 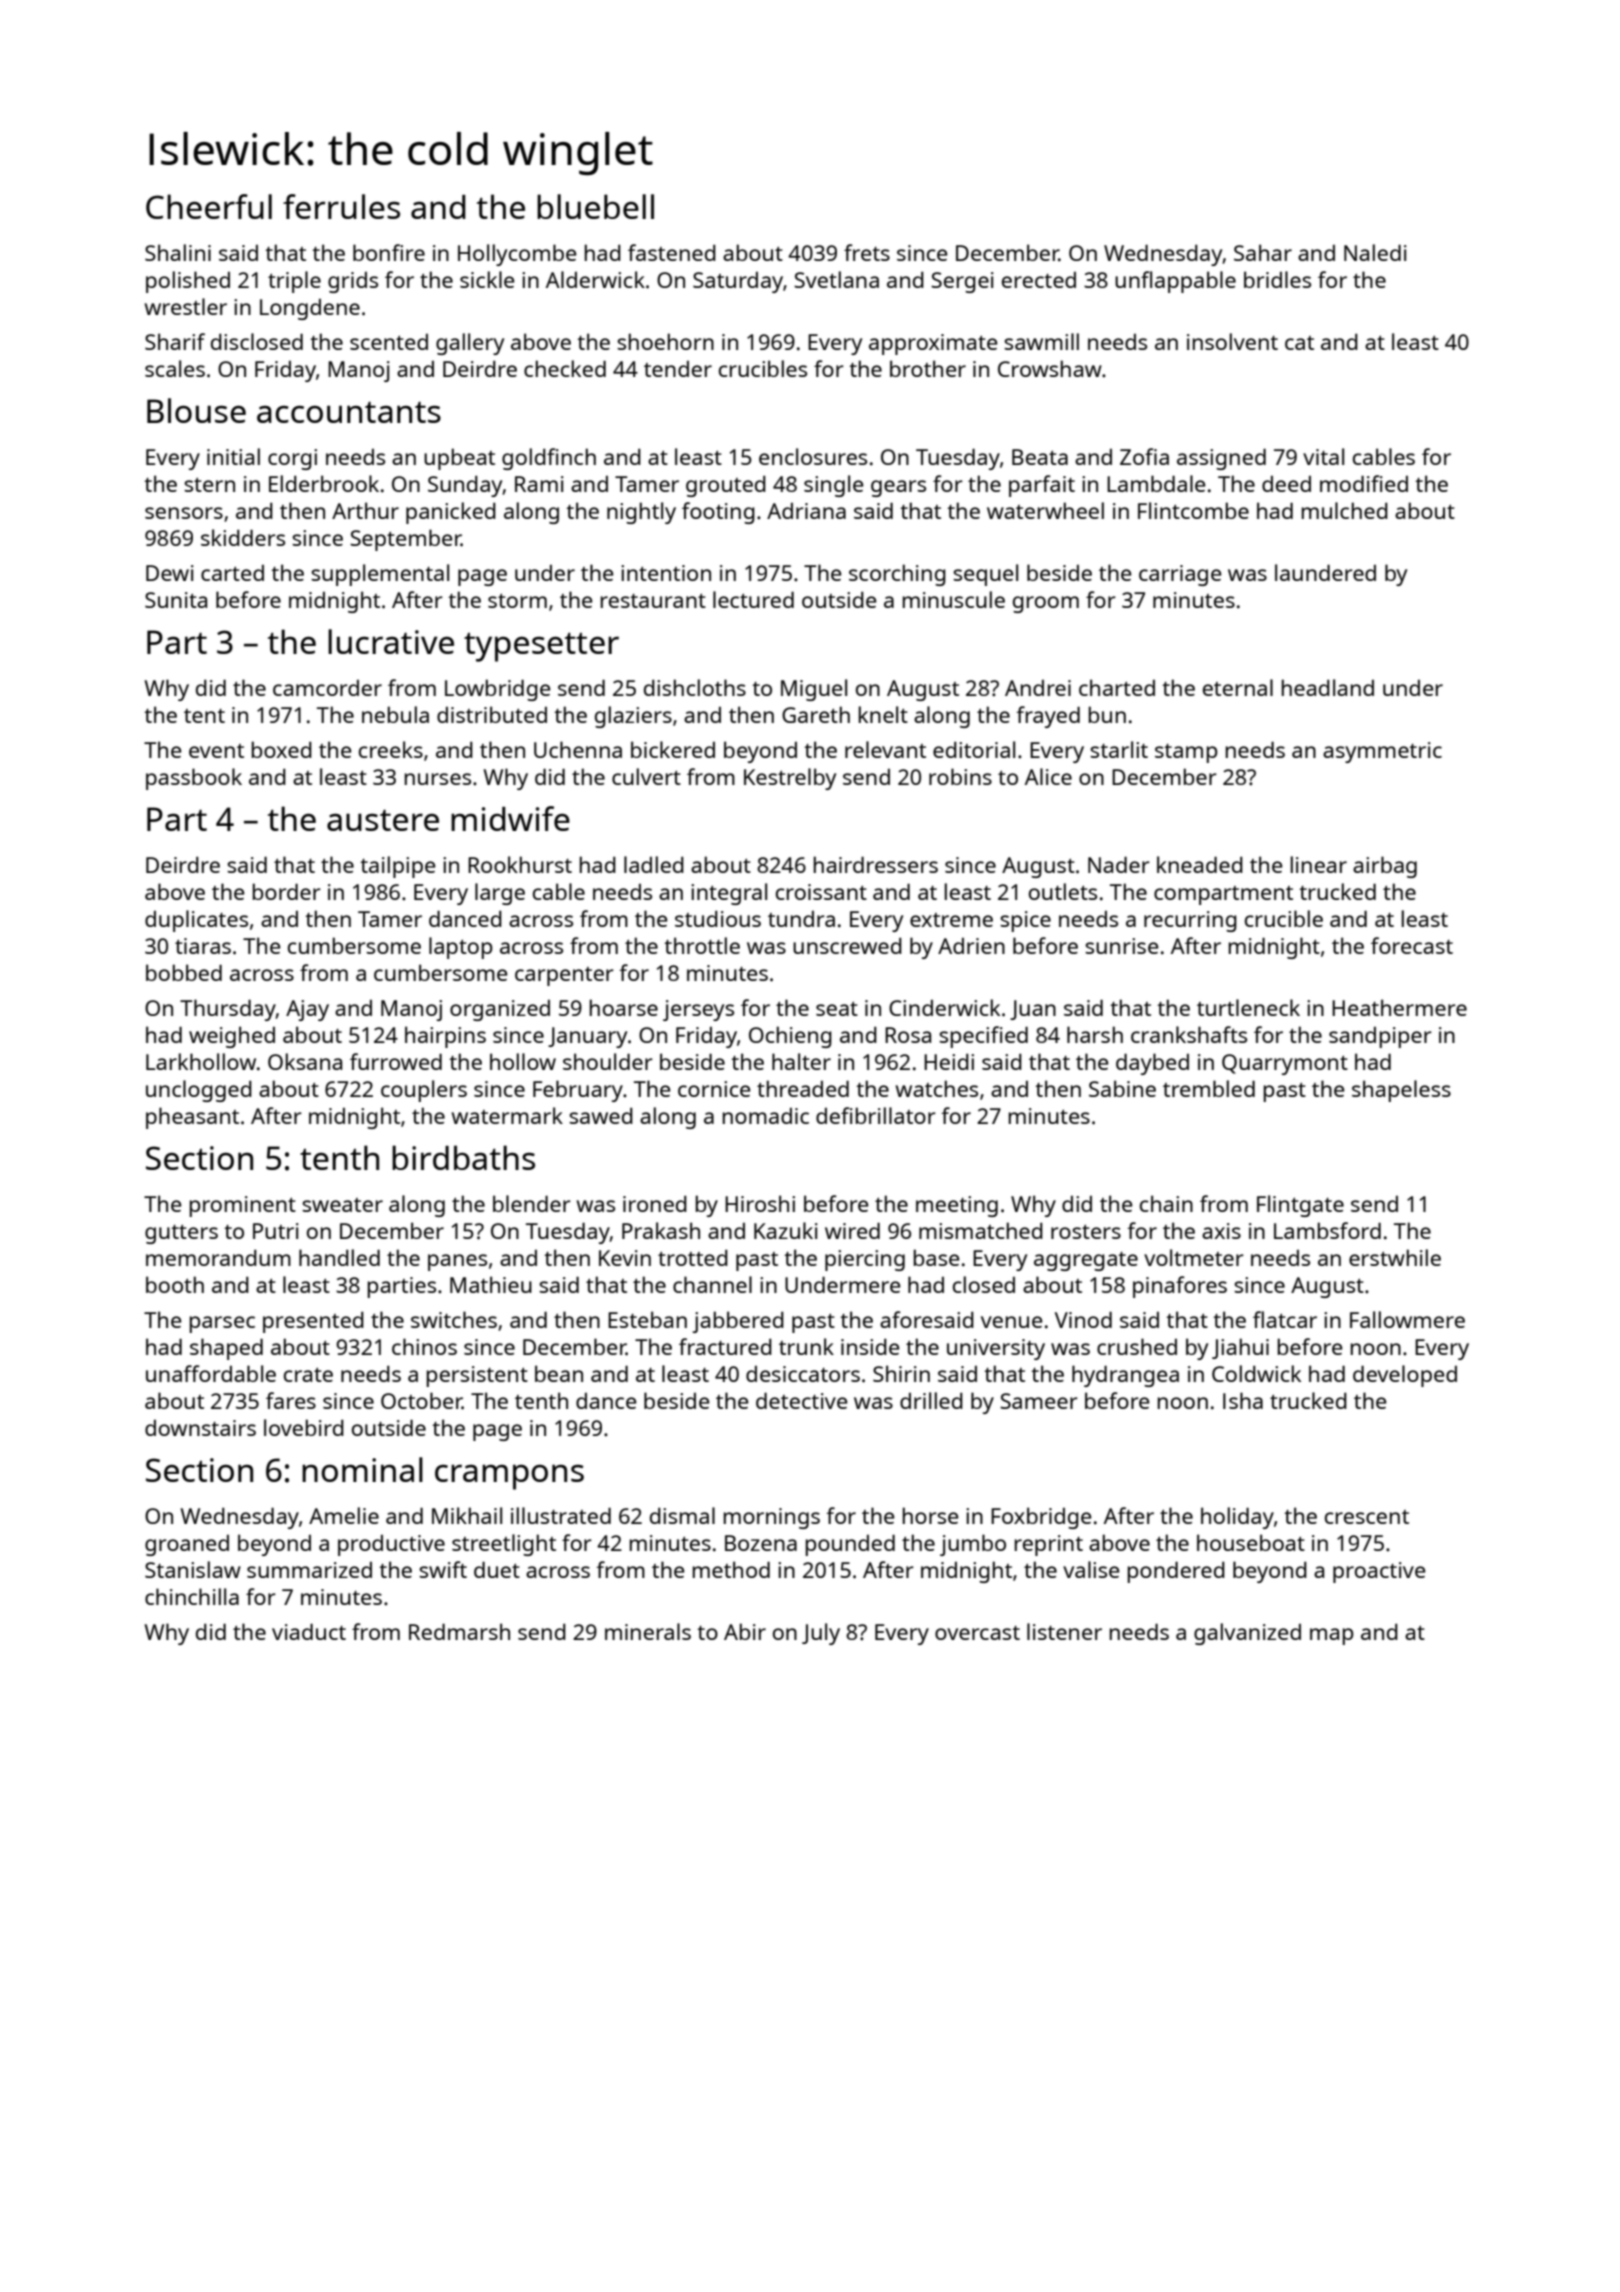 What do you see at coordinates (1063, 891) in the document?
I see `outlets` at bounding box center [1063, 891].
